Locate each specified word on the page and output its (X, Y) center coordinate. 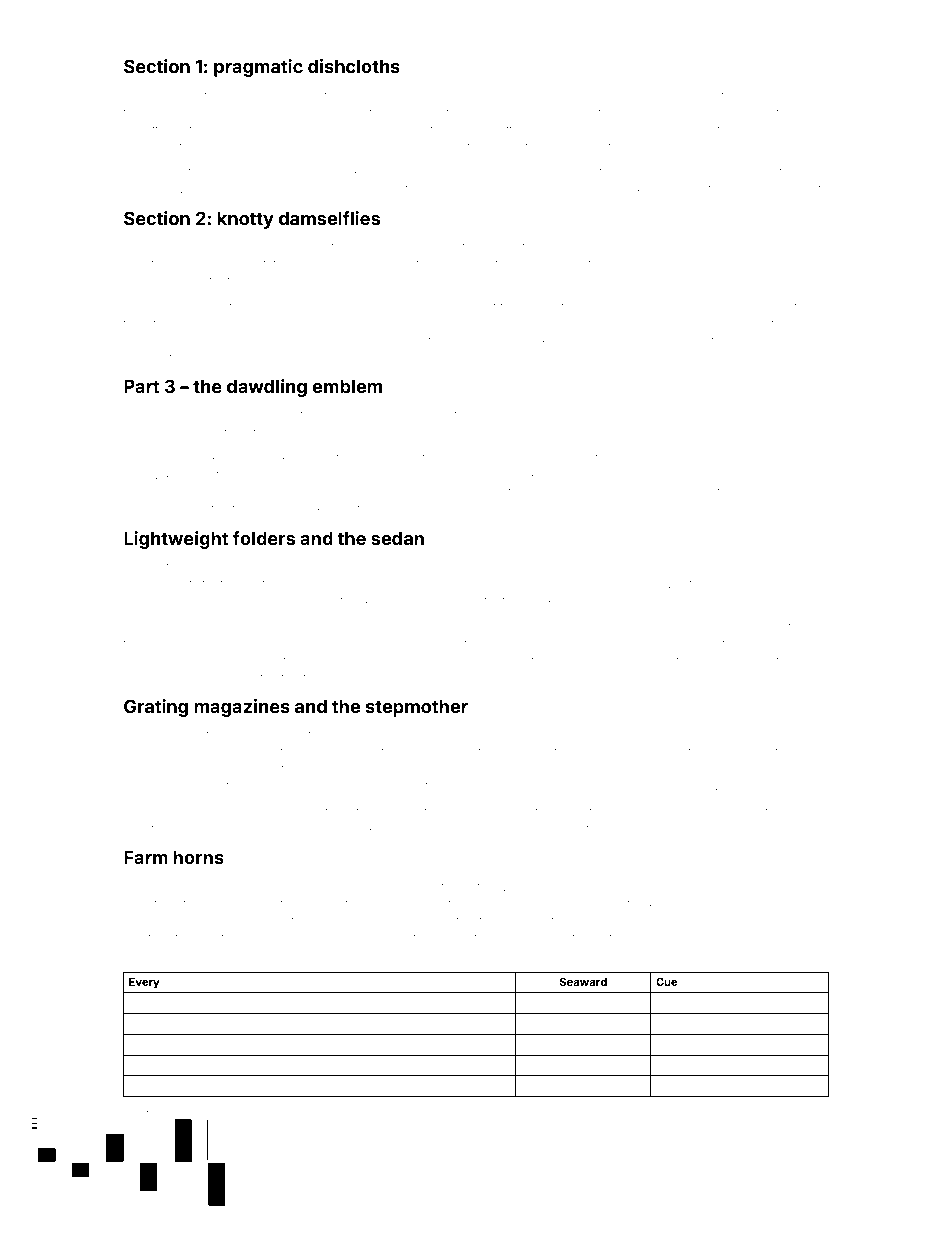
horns (198, 857)
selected (773, 171)
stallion (454, 886)
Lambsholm (156, 340)
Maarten (146, 508)
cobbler (165, 112)
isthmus (781, 937)
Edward (145, 677)
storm (142, 1044)
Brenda (440, 491)
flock (508, 263)
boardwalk (739, 323)
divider (523, 626)
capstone (701, 459)
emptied (522, 148)
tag (735, 629)
